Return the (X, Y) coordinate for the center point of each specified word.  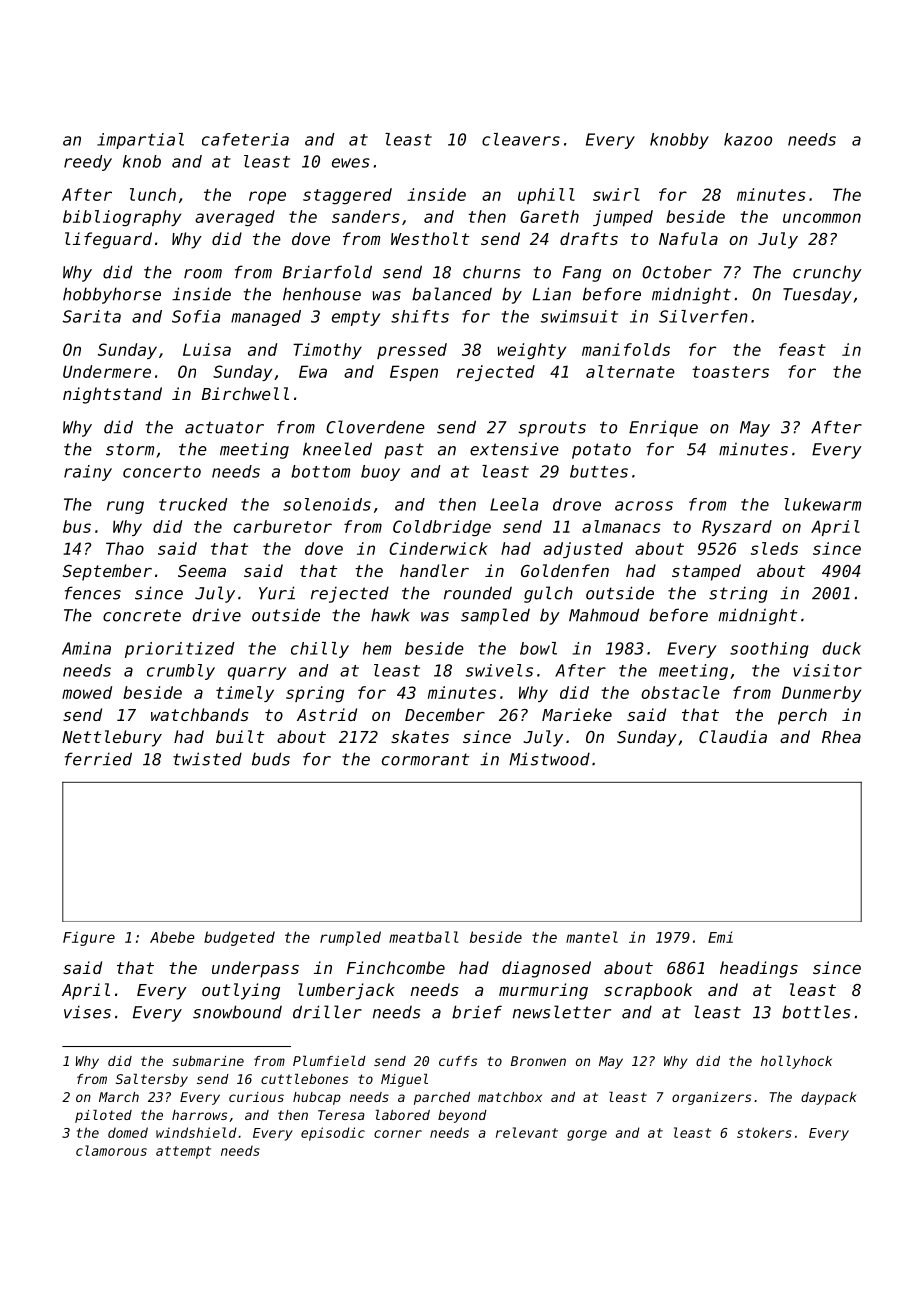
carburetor (283, 526)
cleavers (521, 139)
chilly (320, 650)
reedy (88, 163)
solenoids (327, 504)
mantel (592, 937)
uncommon (822, 218)
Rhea (841, 736)
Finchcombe (396, 967)
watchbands (200, 714)
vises (87, 1012)
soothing (769, 650)
